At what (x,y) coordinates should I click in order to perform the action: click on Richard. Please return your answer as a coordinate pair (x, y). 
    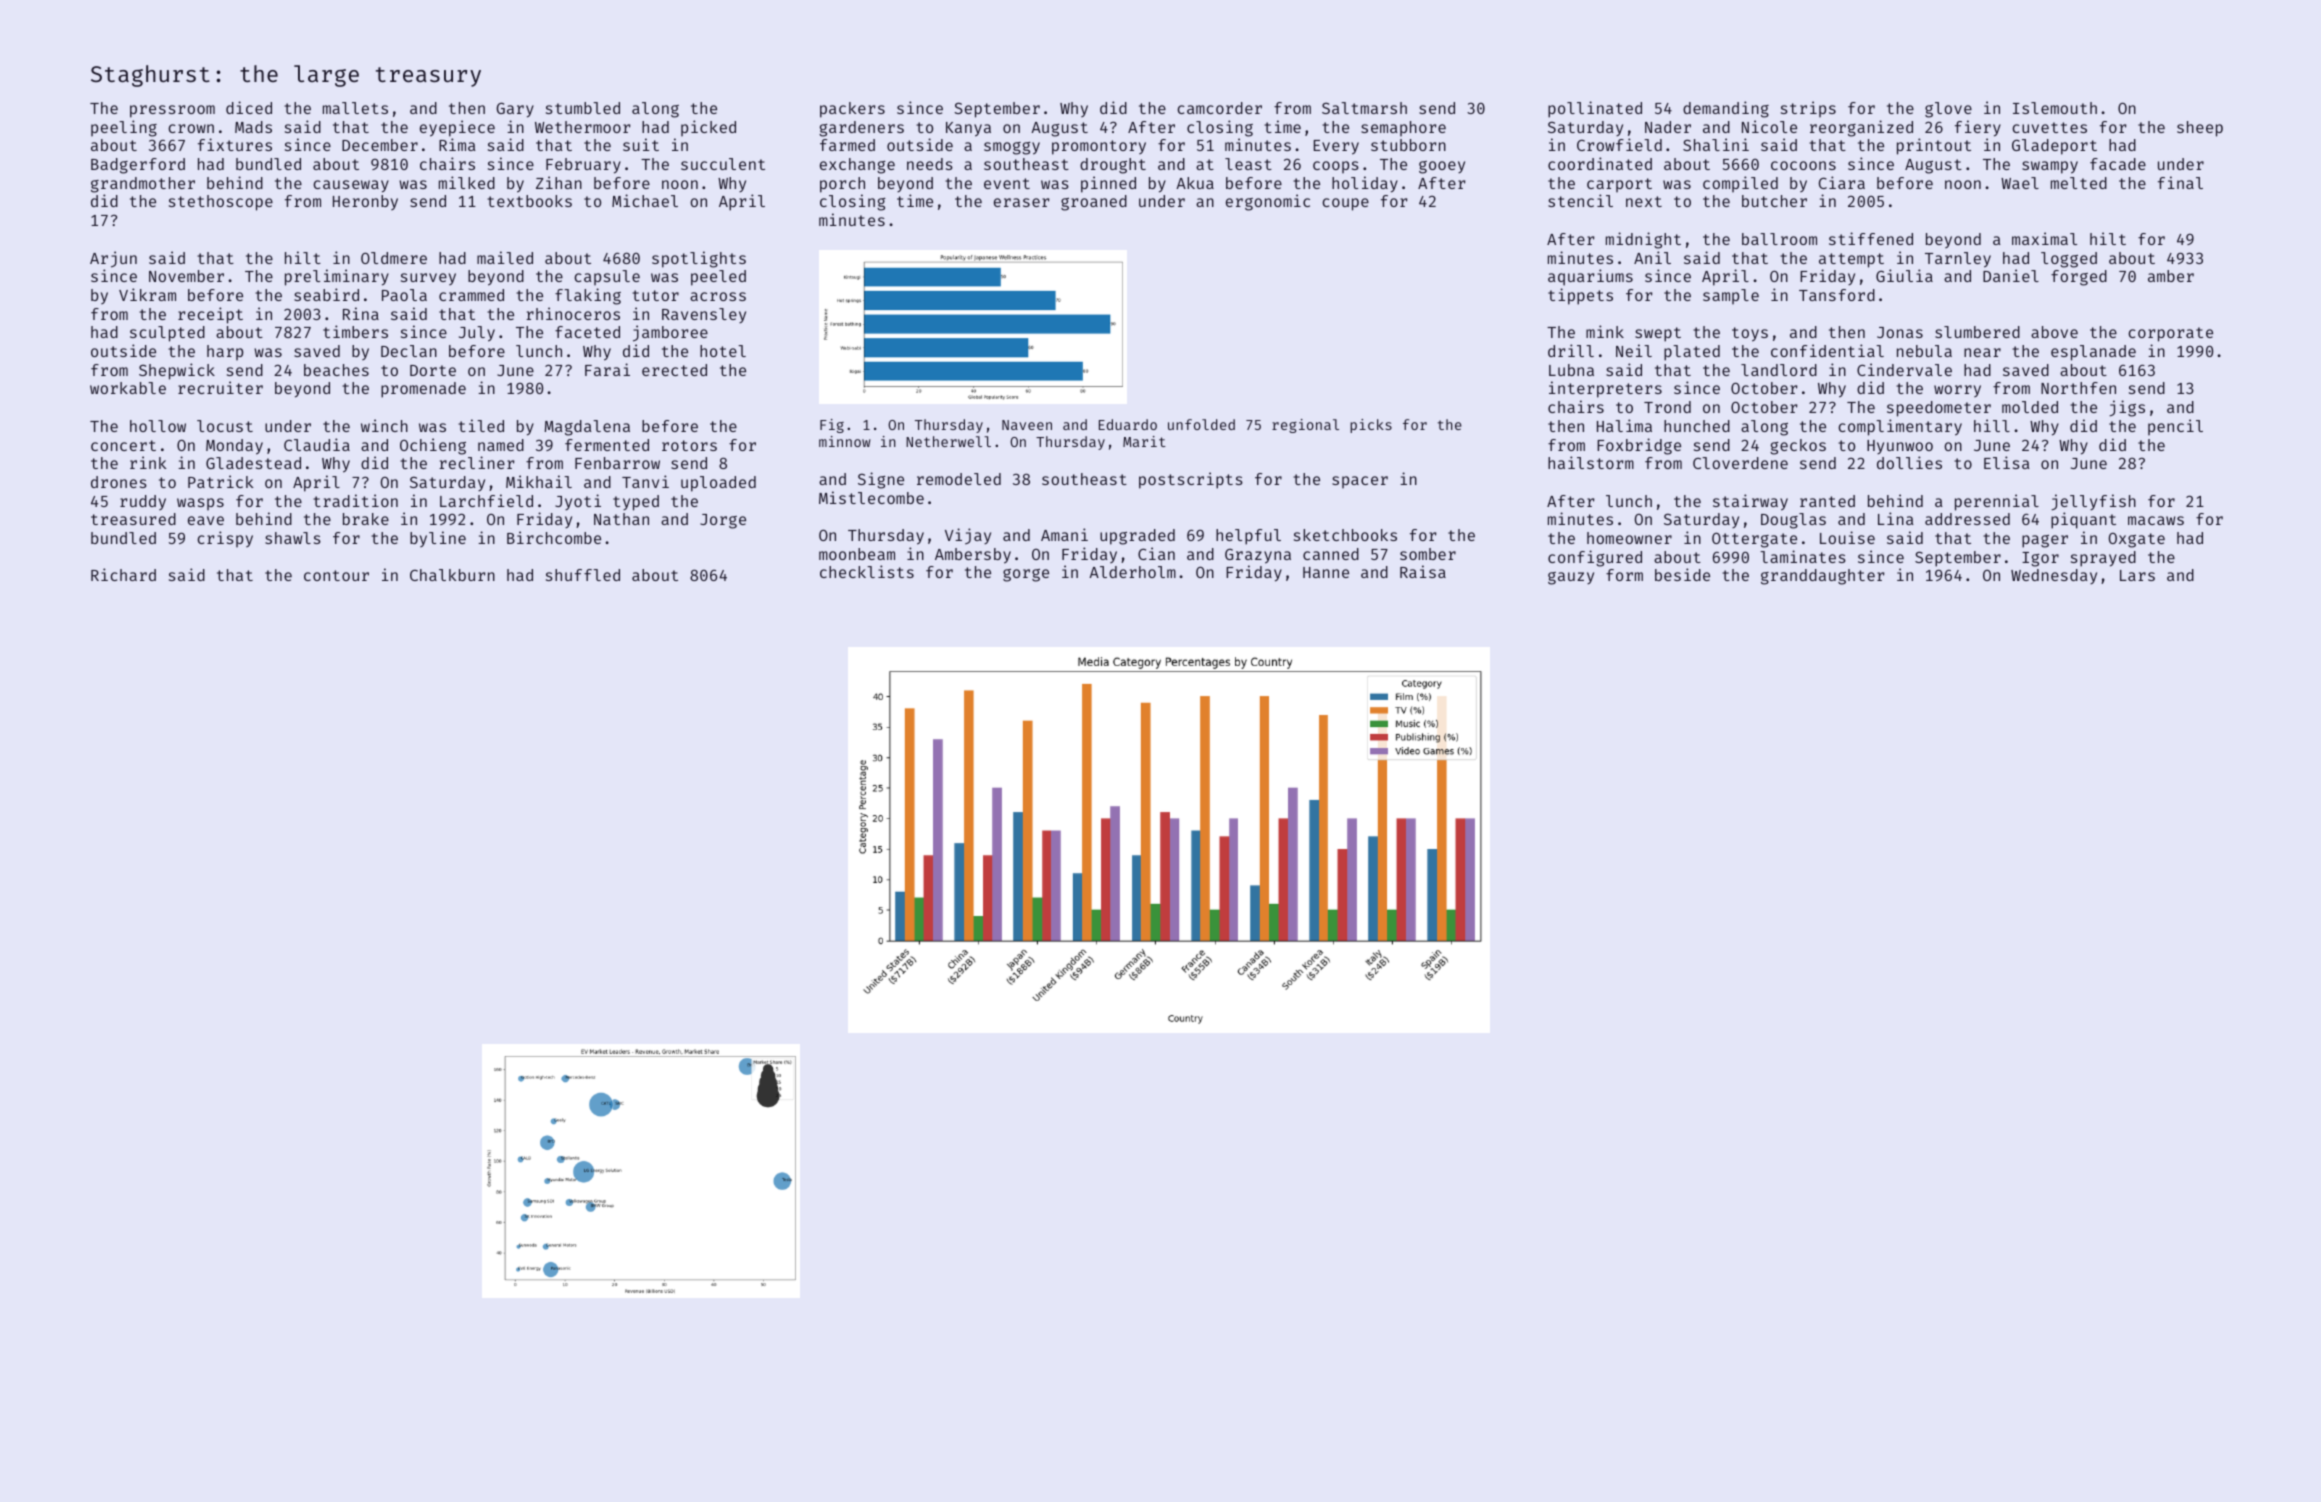
    Looking at the image, I should click on (123, 574).
